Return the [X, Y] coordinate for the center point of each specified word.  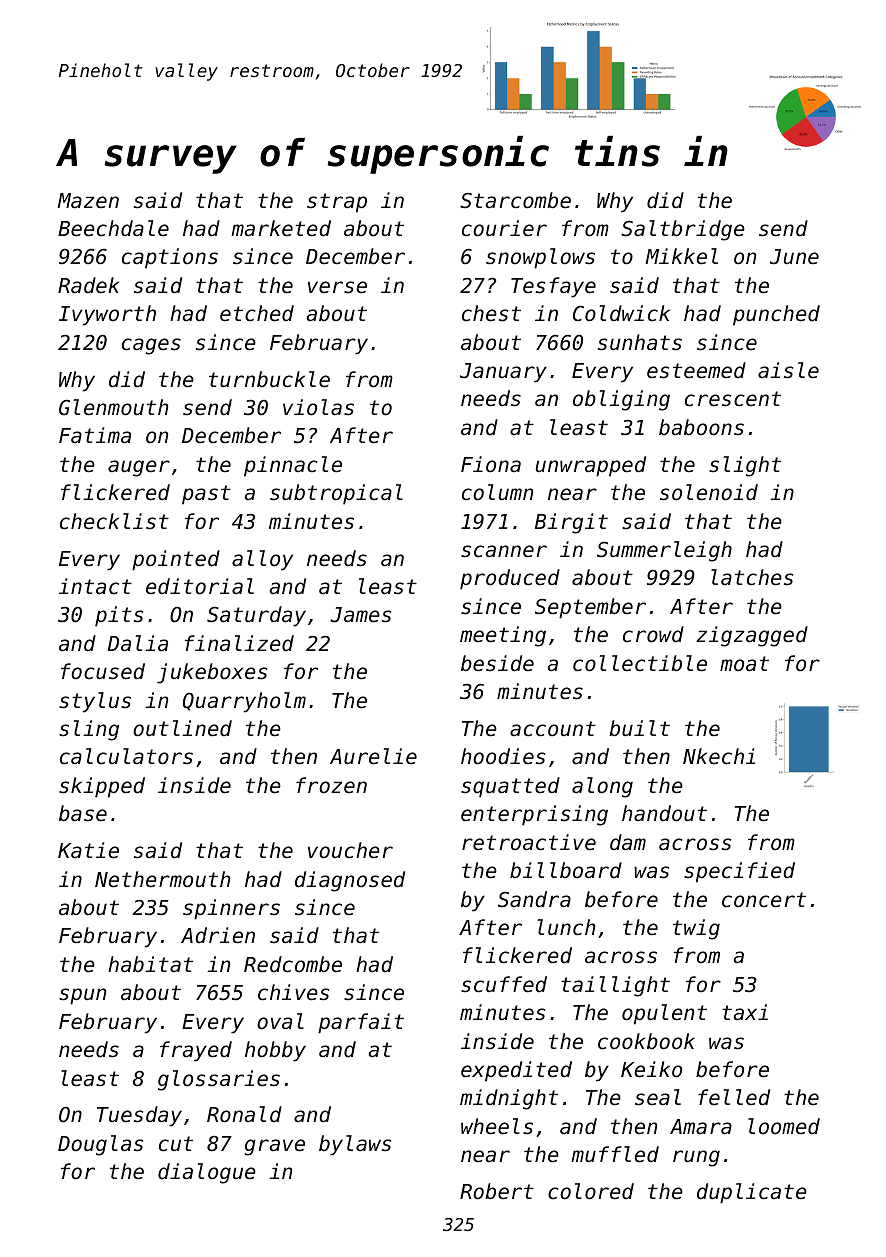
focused [103, 671]
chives [293, 992]
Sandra [534, 899]
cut [176, 1144]
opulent [664, 1014]
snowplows [540, 258]
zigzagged [752, 636]
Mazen [88, 201]
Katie [88, 850]
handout [664, 813]
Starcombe [515, 200]
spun [82, 996]
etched [257, 313]
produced [510, 579]
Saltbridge [683, 230]
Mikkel [682, 256]
